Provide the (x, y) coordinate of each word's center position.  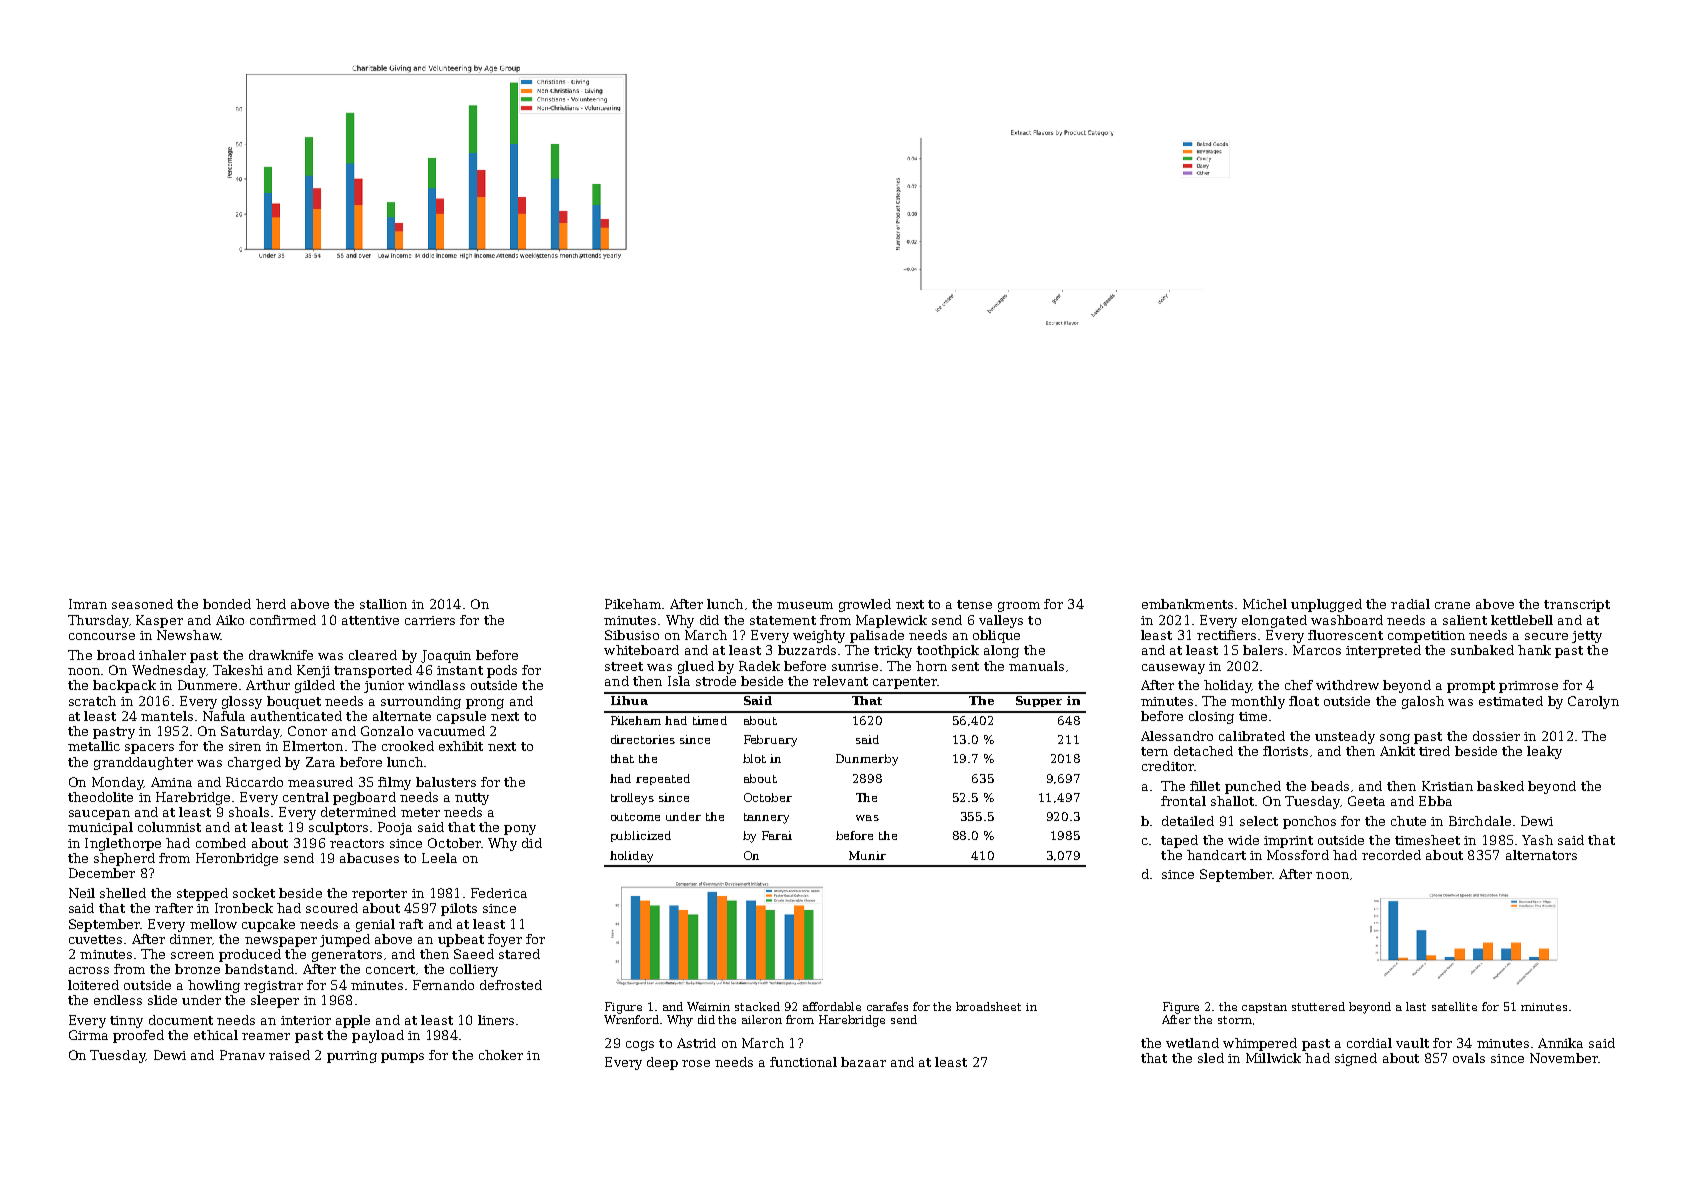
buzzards (807, 650)
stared (519, 954)
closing (1211, 717)
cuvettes (95, 939)
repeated (663, 779)
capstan (1264, 1008)
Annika (1560, 1043)
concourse (102, 636)
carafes (887, 1006)
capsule (461, 717)
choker (501, 1055)
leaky (1544, 752)
